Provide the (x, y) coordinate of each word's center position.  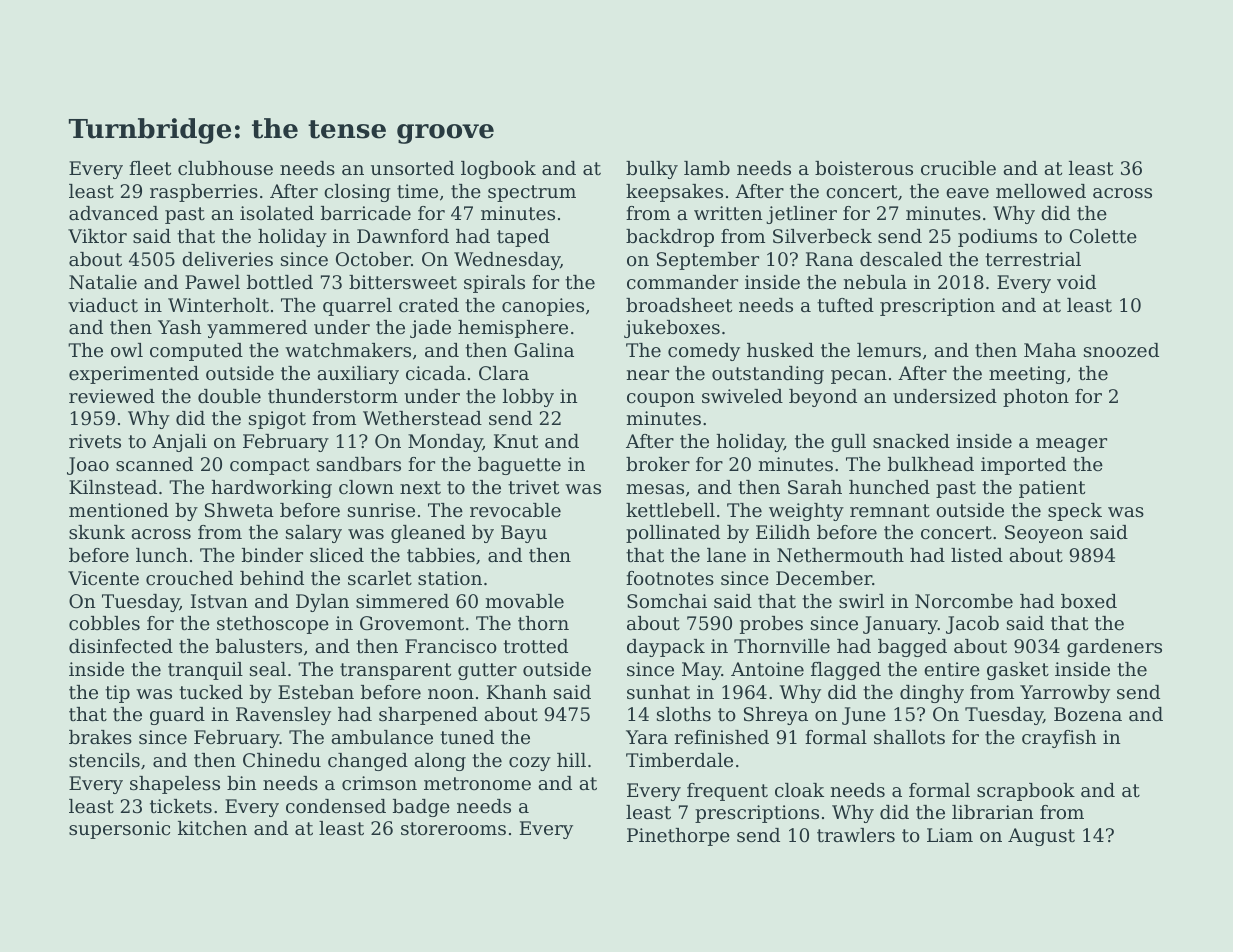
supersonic (119, 830)
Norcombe (964, 601)
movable (525, 601)
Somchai (667, 601)
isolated (277, 213)
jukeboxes (672, 329)
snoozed (1121, 350)
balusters (259, 646)
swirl (861, 601)
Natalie (103, 282)
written (728, 213)
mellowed (1041, 191)
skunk (97, 532)
